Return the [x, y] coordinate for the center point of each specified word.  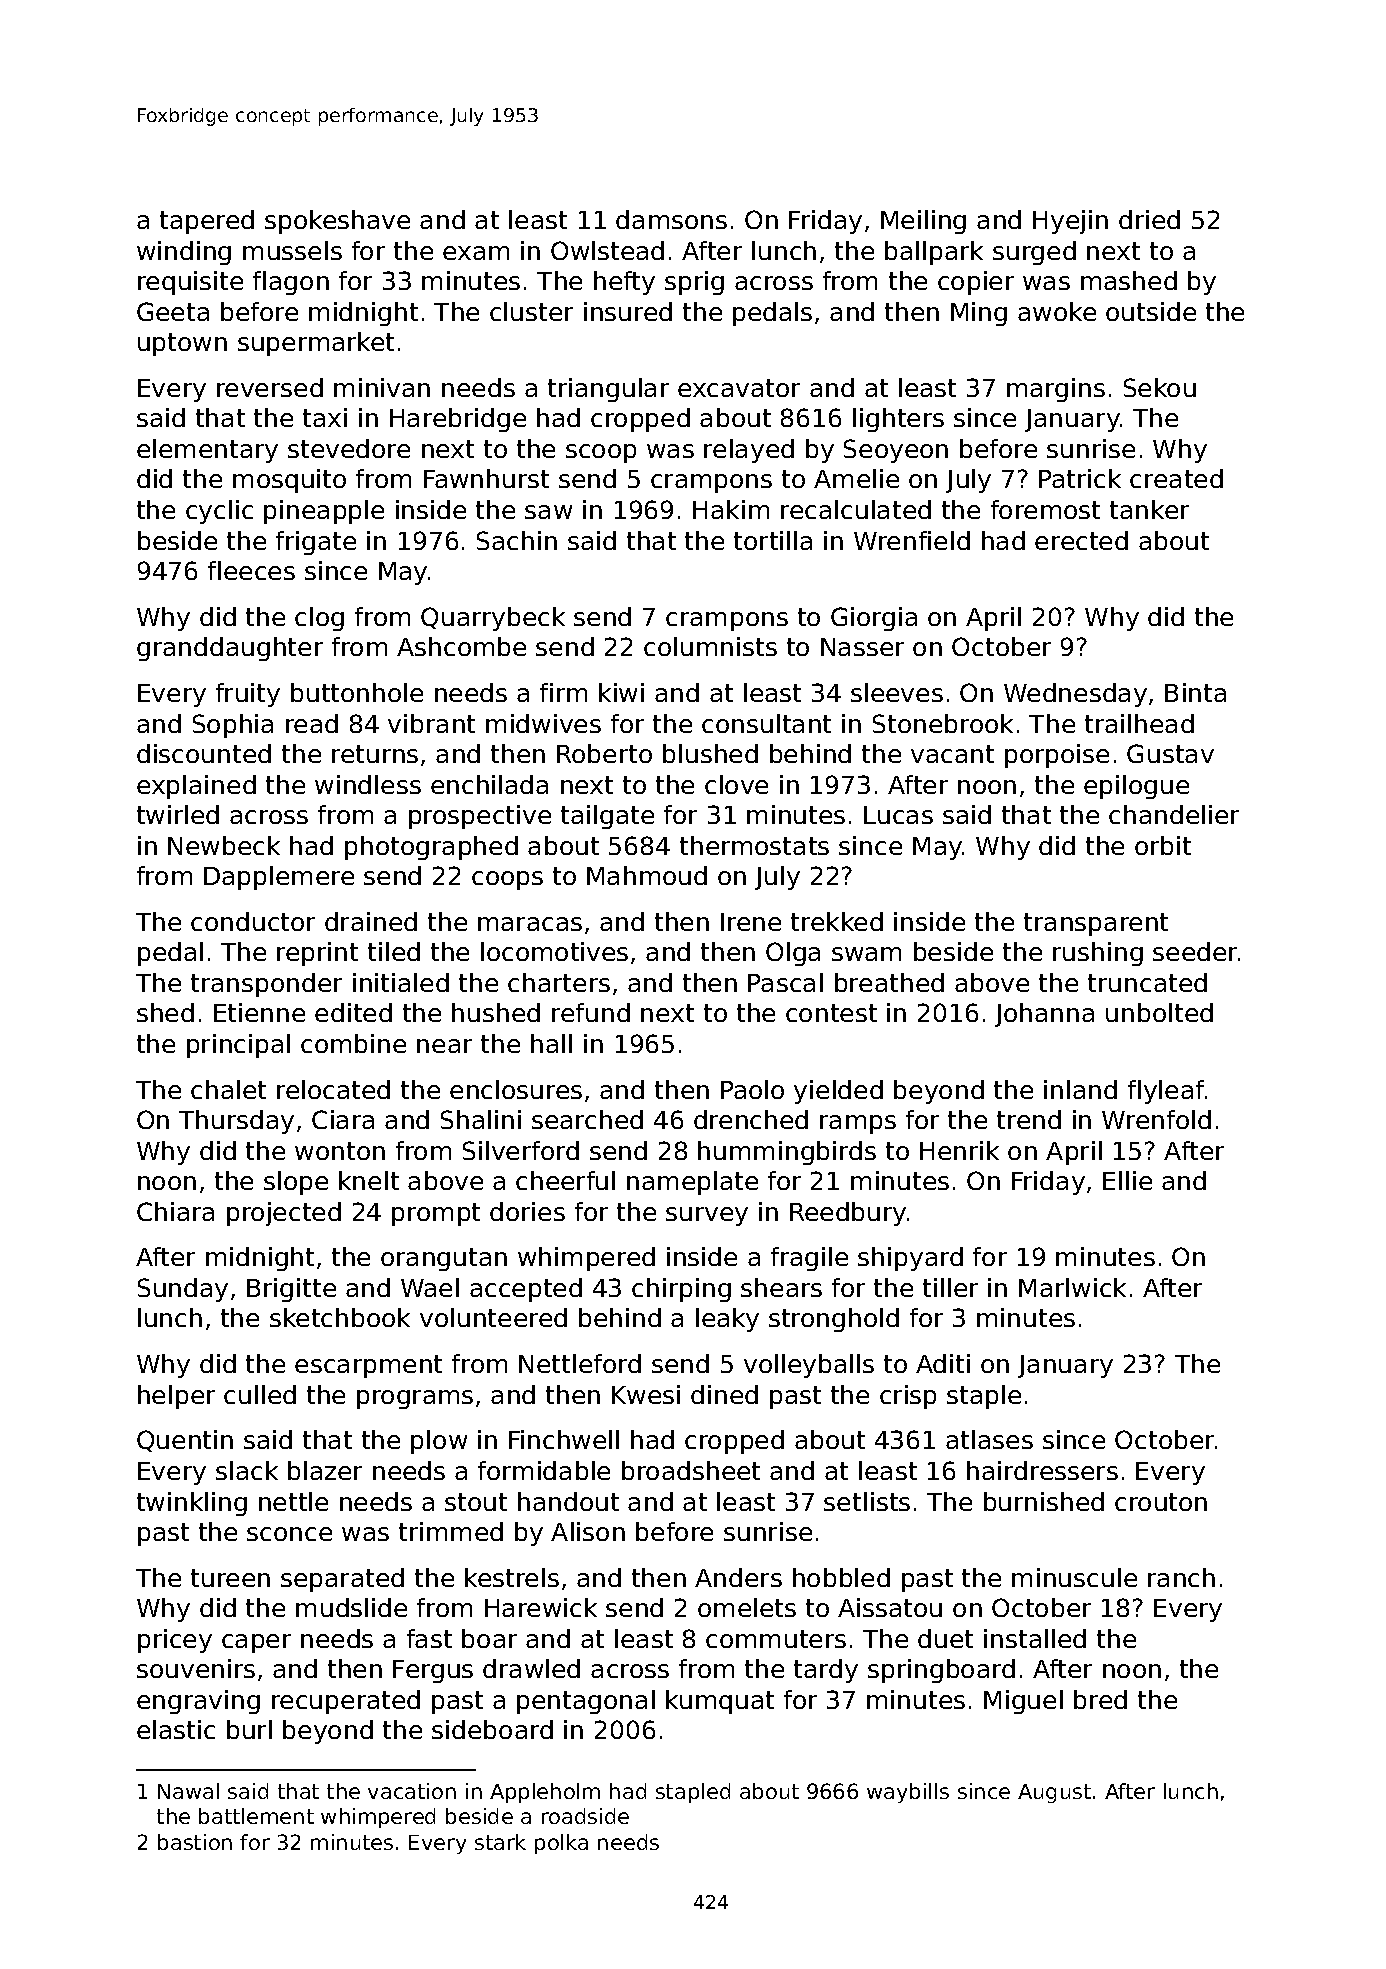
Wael [430, 1287]
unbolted [1159, 1012]
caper [256, 1643]
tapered [207, 222]
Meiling [923, 222]
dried [1149, 219]
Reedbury [848, 1214]
